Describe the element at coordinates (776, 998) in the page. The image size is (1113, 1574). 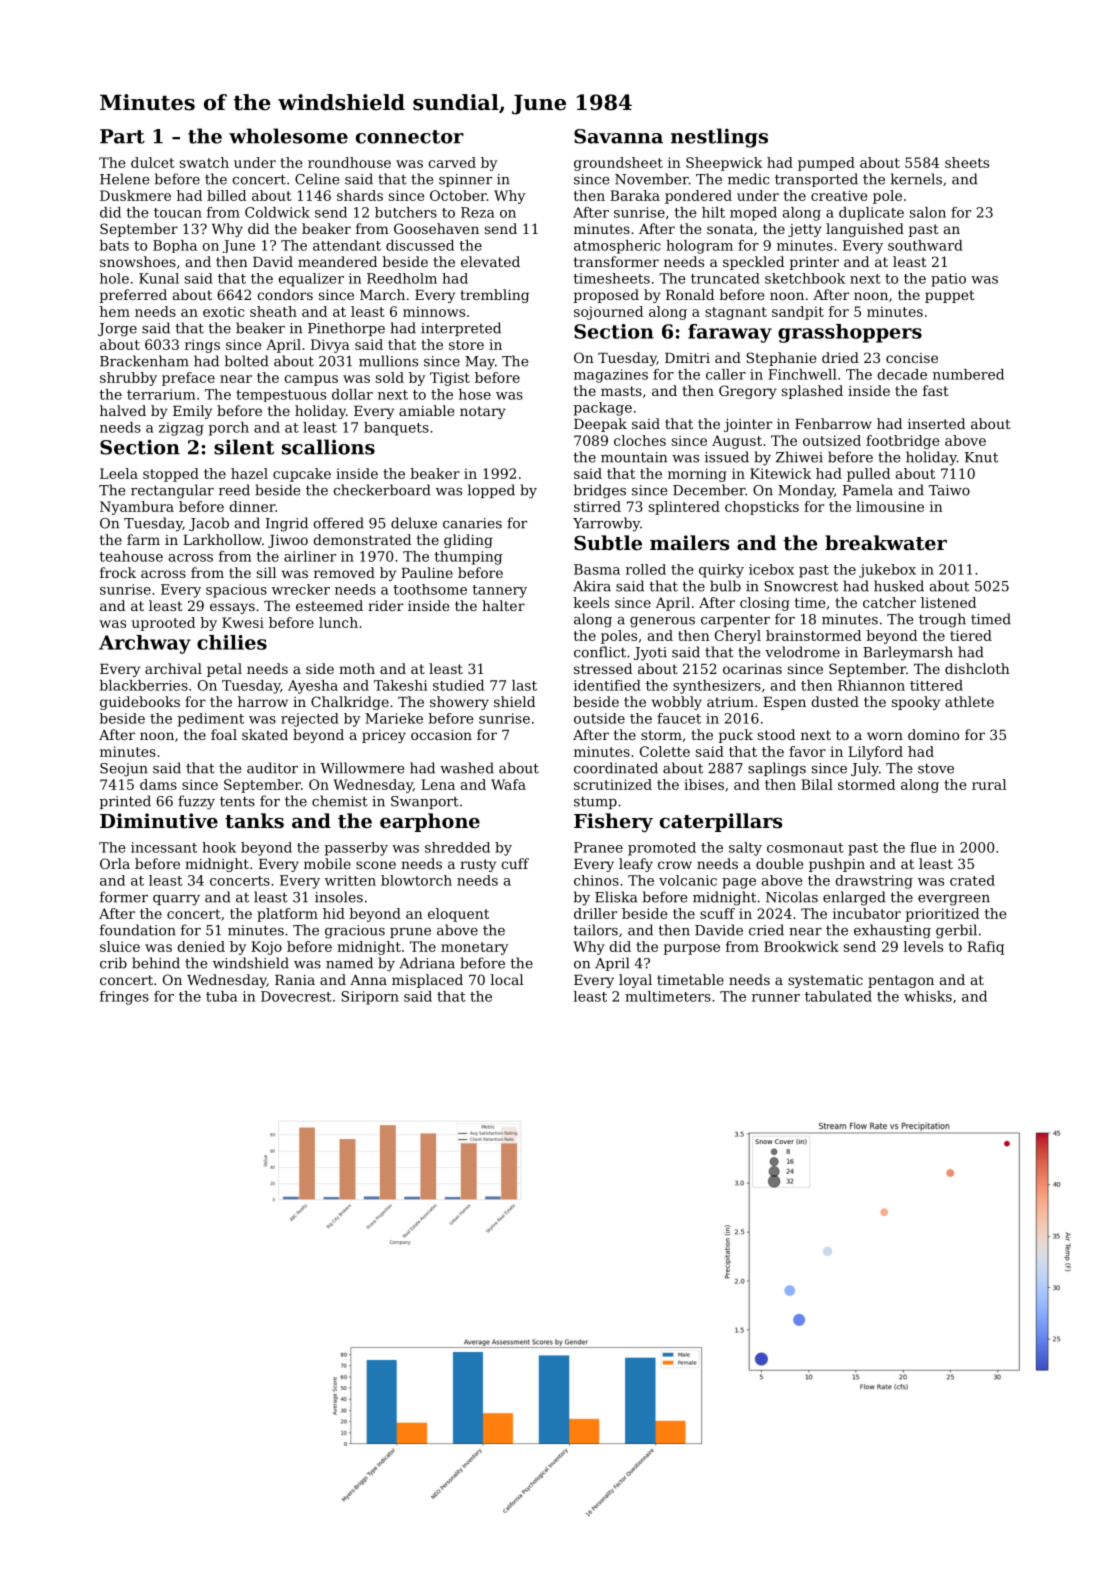
I see `runner` at that location.
